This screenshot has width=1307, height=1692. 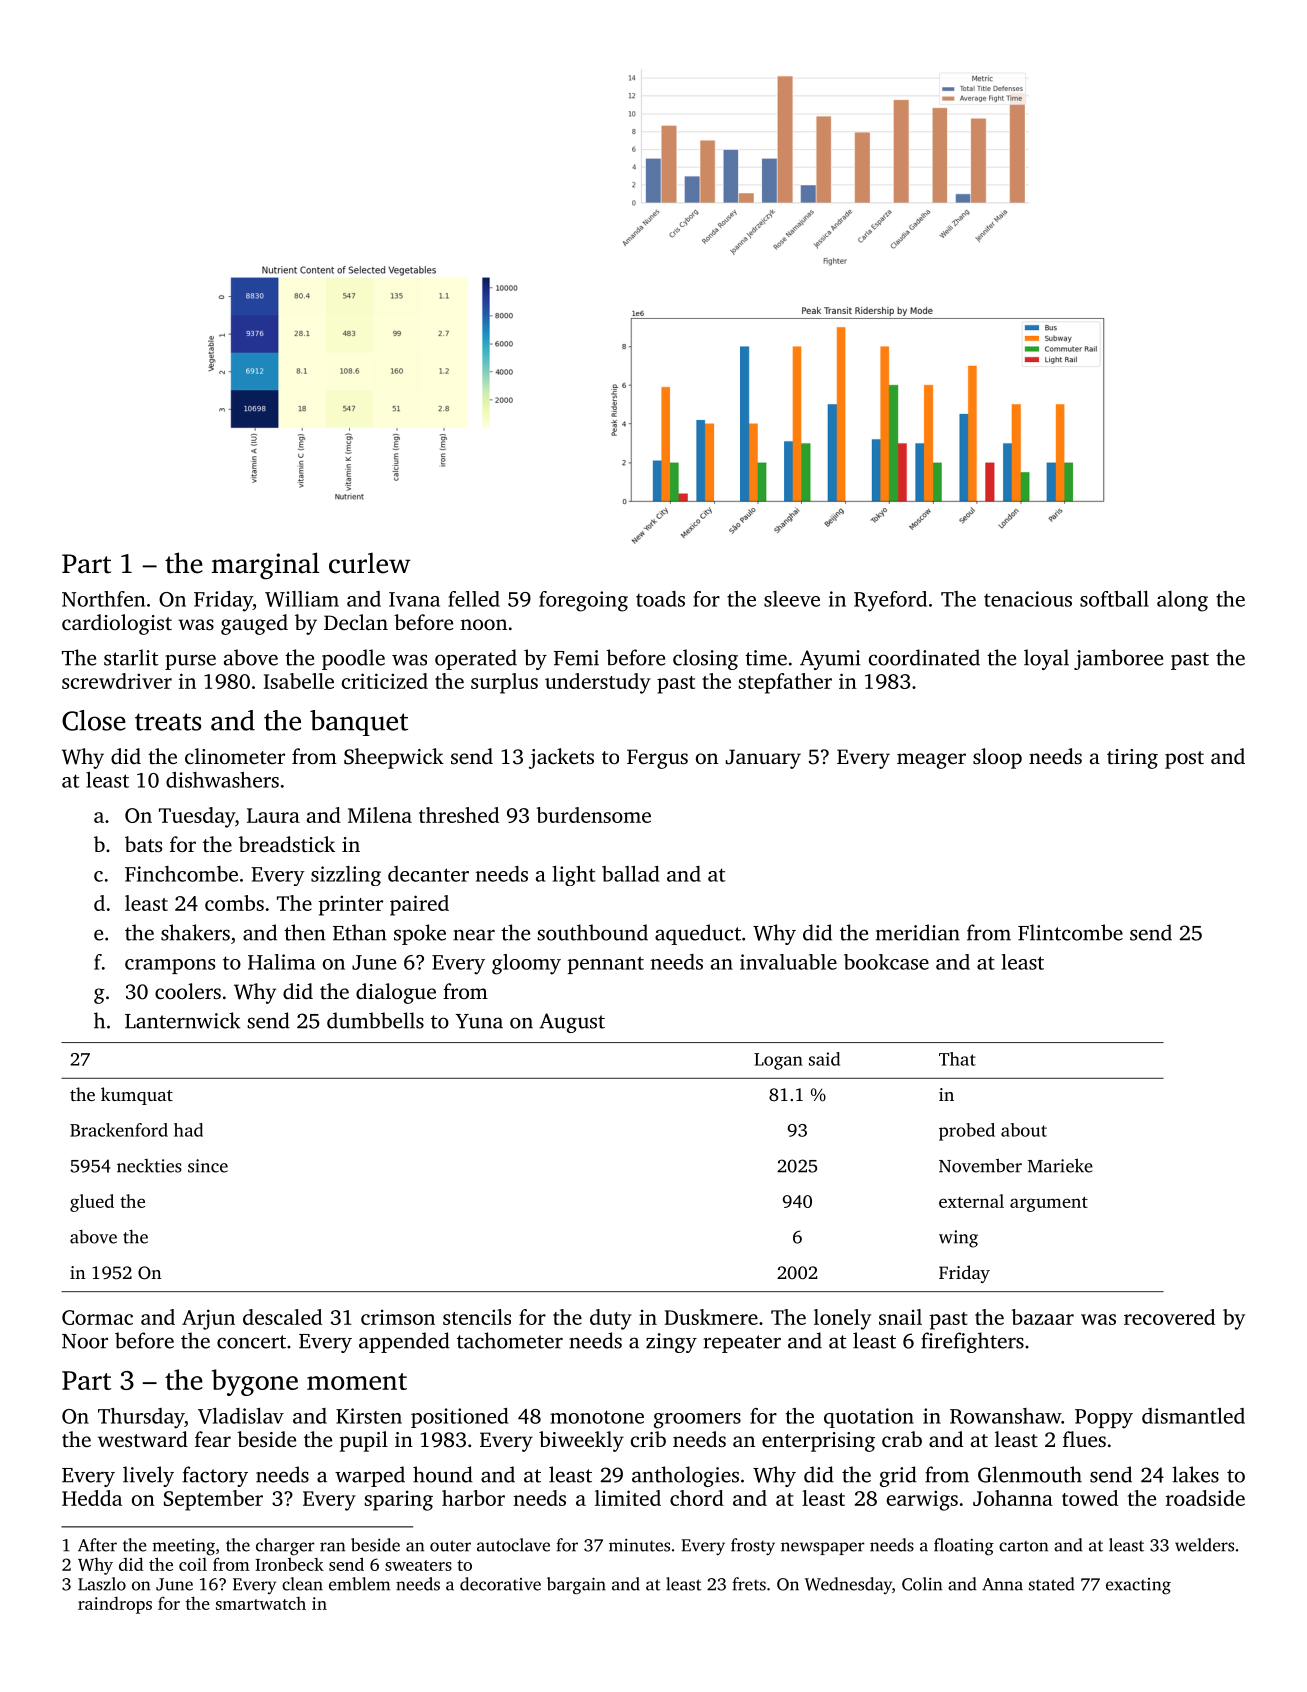 I want to click on positioned, so click(x=460, y=1418).
